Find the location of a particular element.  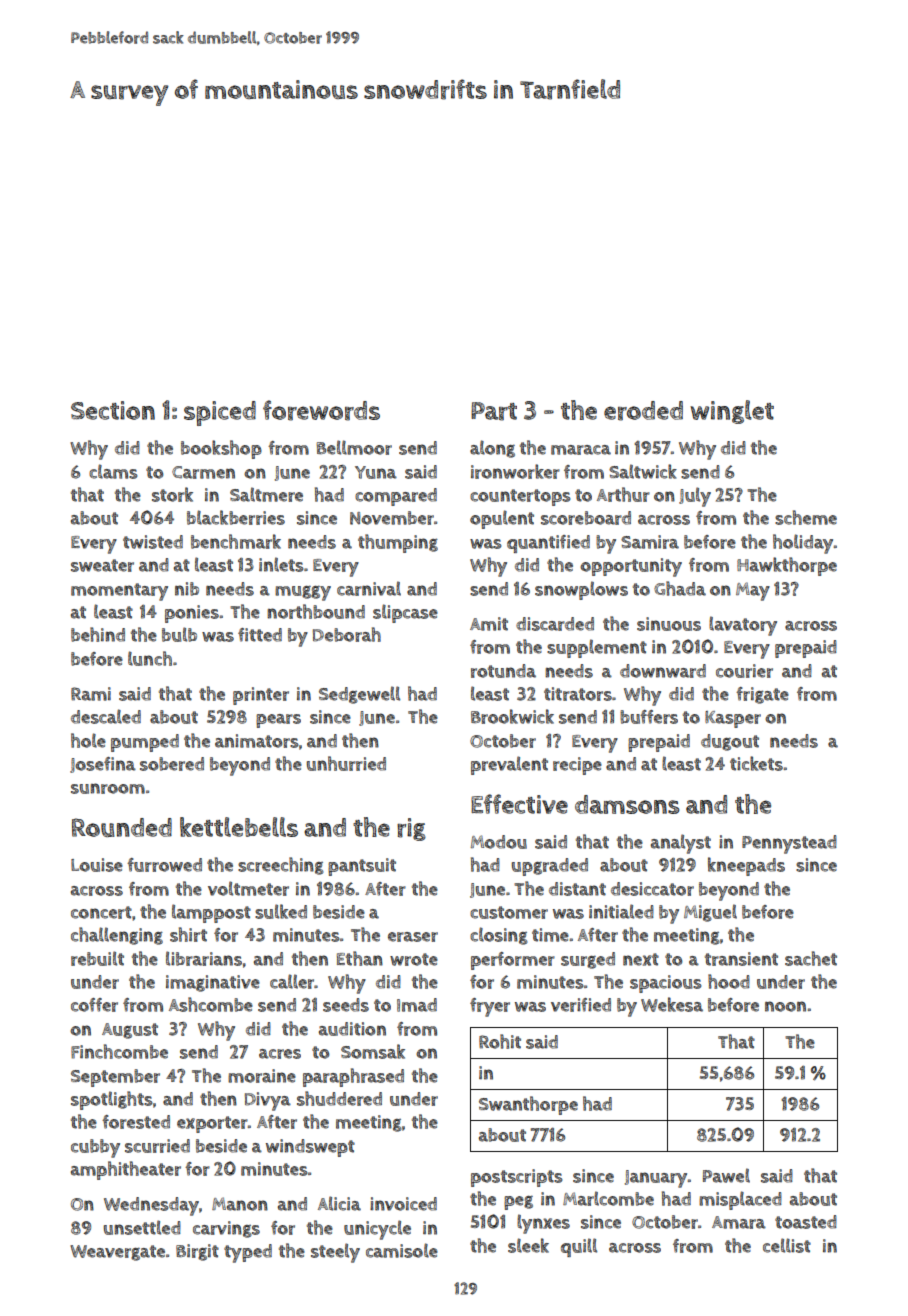

titrators is located at coordinates (578, 694).
